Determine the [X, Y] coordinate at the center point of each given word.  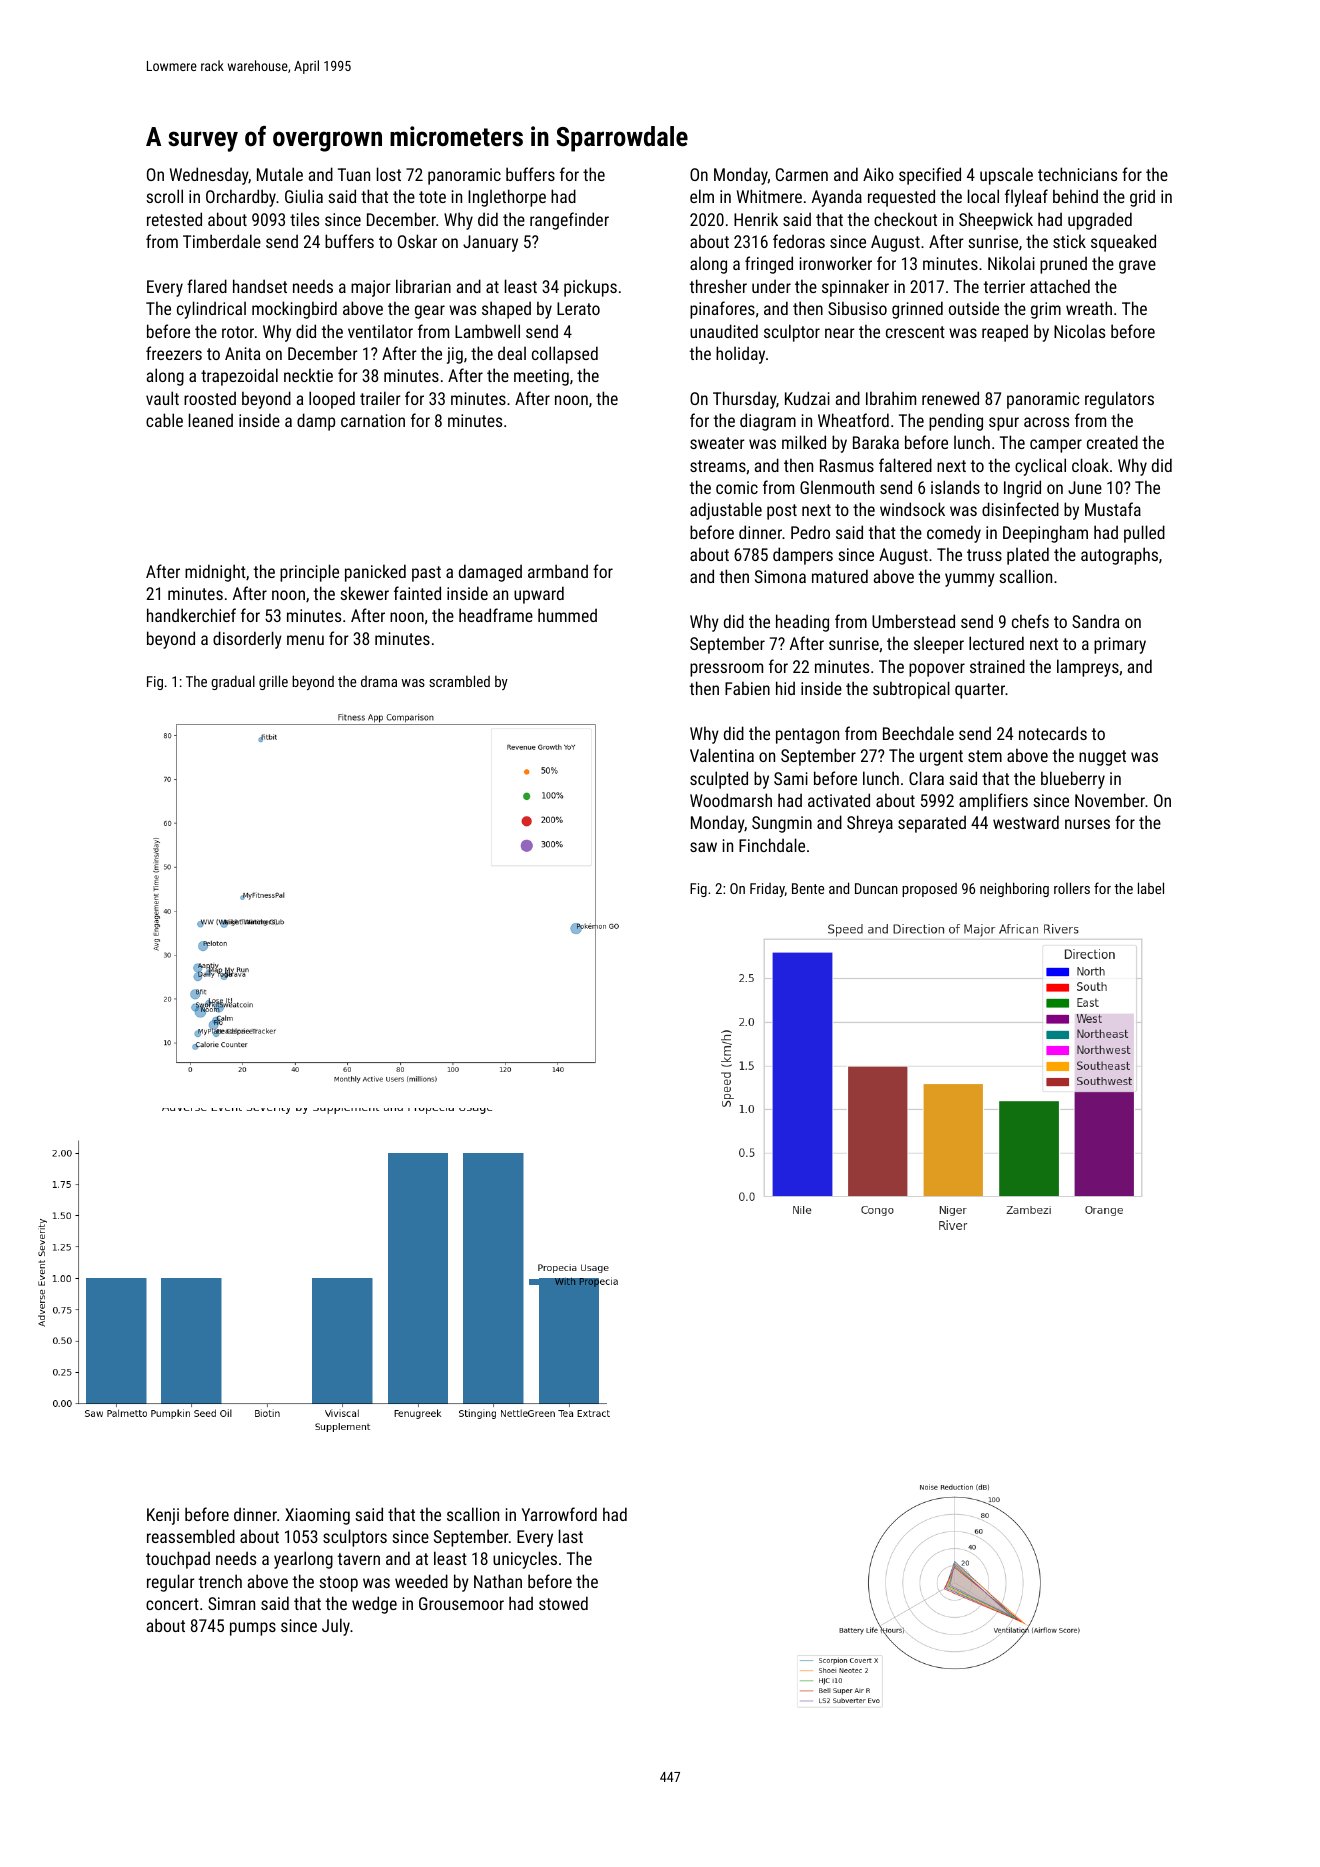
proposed [929, 890]
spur [1004, 424]
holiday [740, 355]
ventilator [380, 331]
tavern [358, 1559]
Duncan [876, 888]
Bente [808, 888]
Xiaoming [317, 1516]
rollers [1072, 888]
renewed [950, 398]
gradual [233, 682]
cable [164, 420]
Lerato [578, 308]
